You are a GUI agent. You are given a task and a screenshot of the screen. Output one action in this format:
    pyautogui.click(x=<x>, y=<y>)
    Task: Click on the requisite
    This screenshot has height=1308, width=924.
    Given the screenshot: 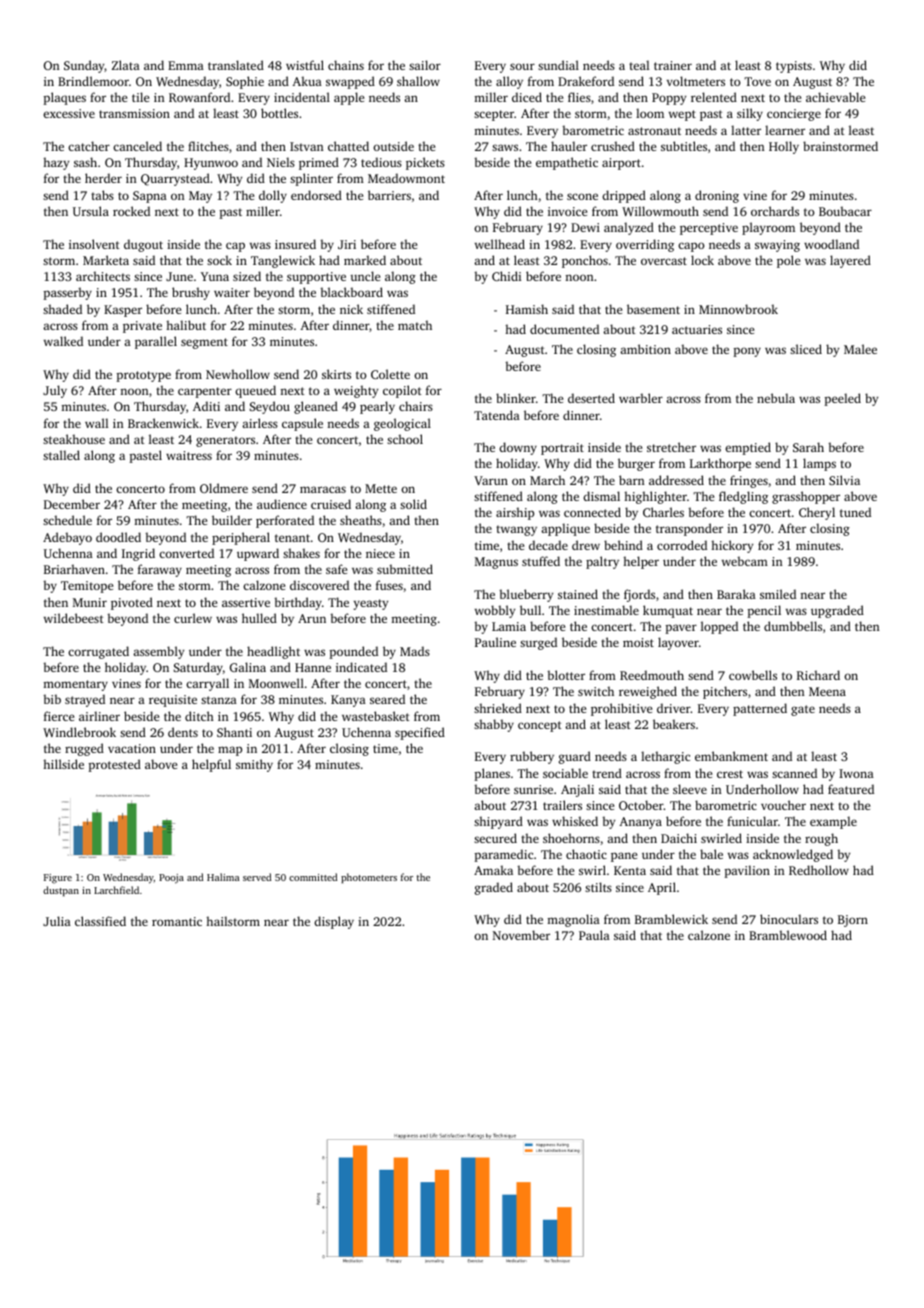 What is the action you would take?
    pyautogui.click(x=173, y=701)
